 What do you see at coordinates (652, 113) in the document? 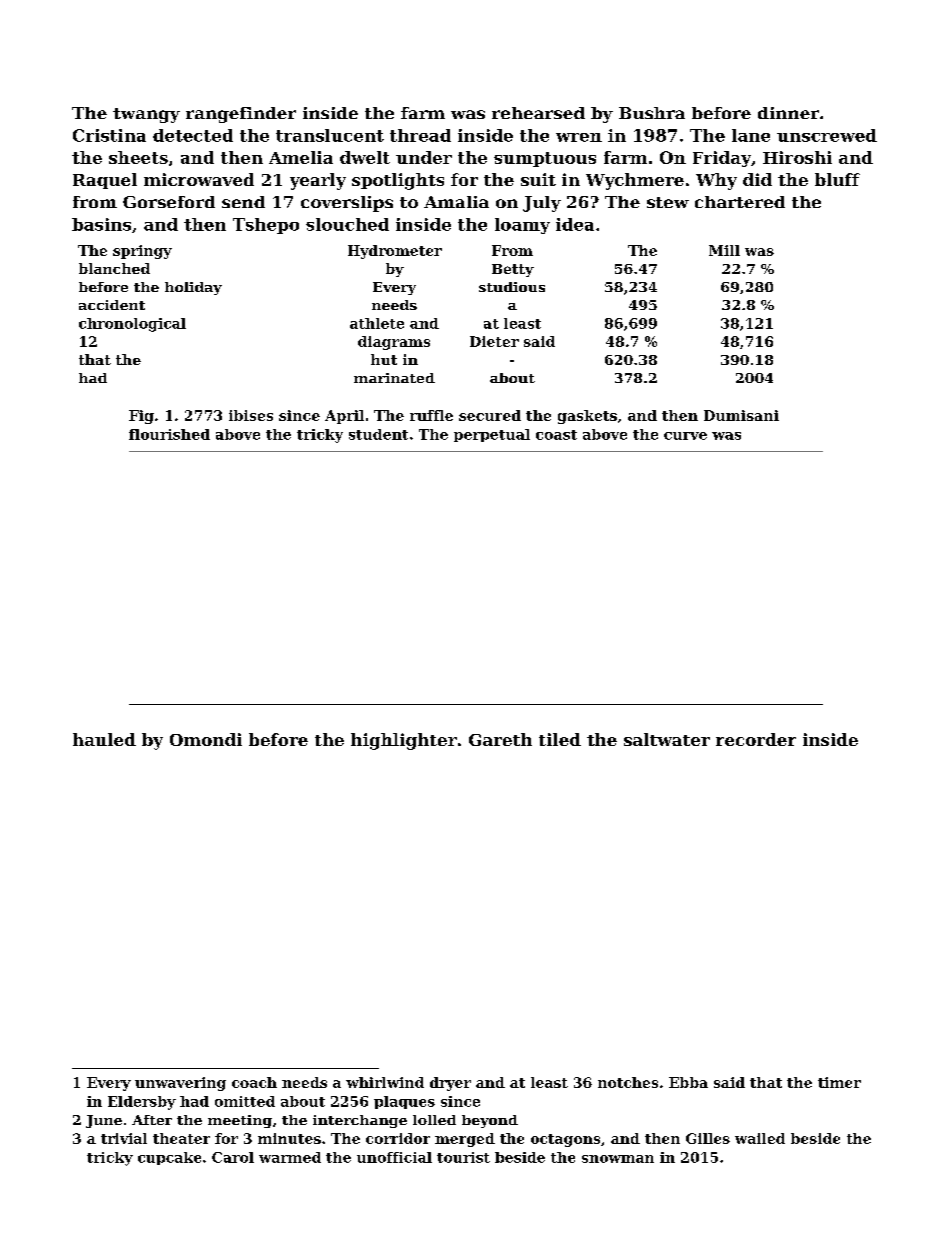
I see `Bushra` at bounding box center [652, 113].
